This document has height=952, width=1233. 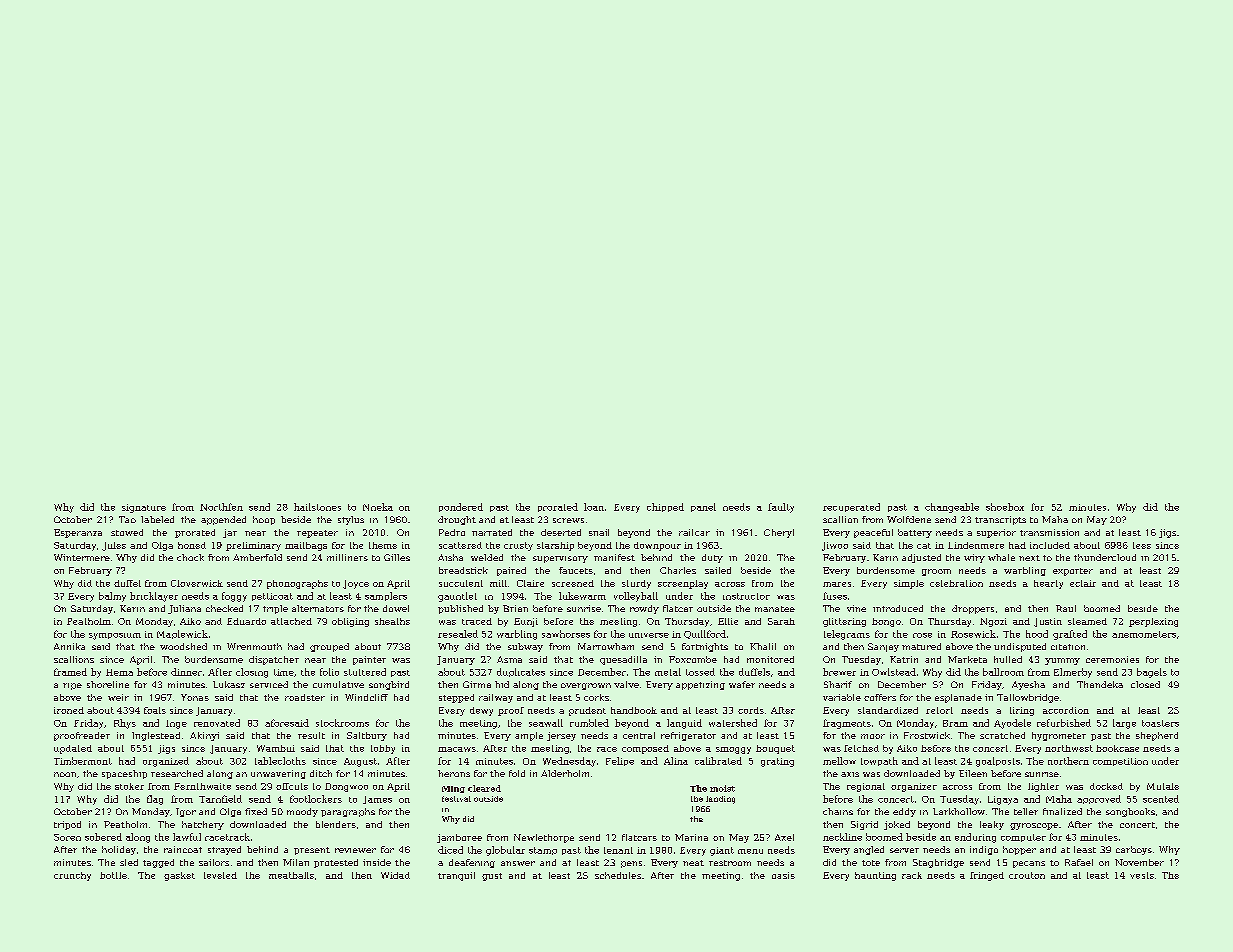 I want to click on labeled, so click(x=157, y=519).
